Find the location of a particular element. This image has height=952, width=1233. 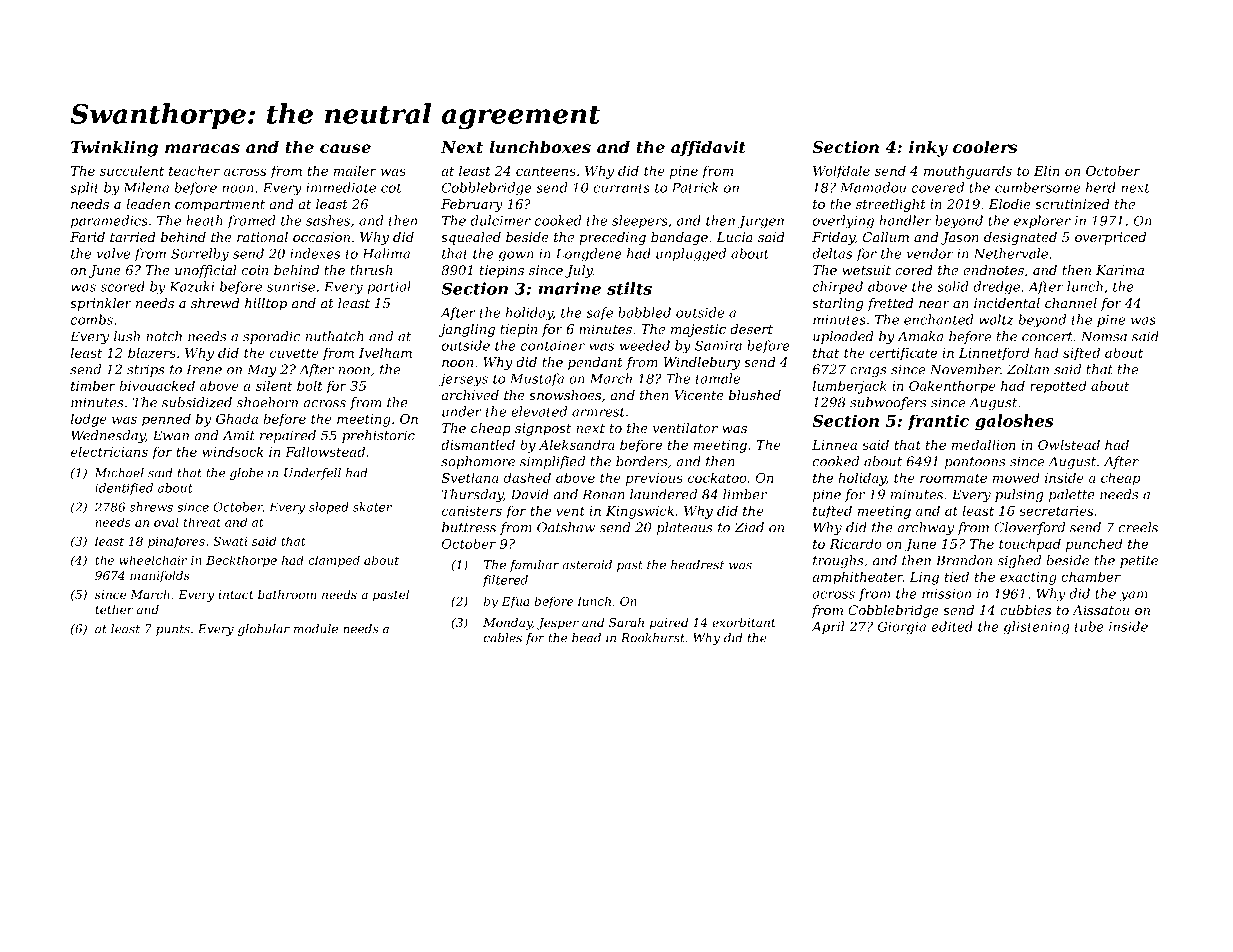

wheelchair is located at coordinates (153, 560).
